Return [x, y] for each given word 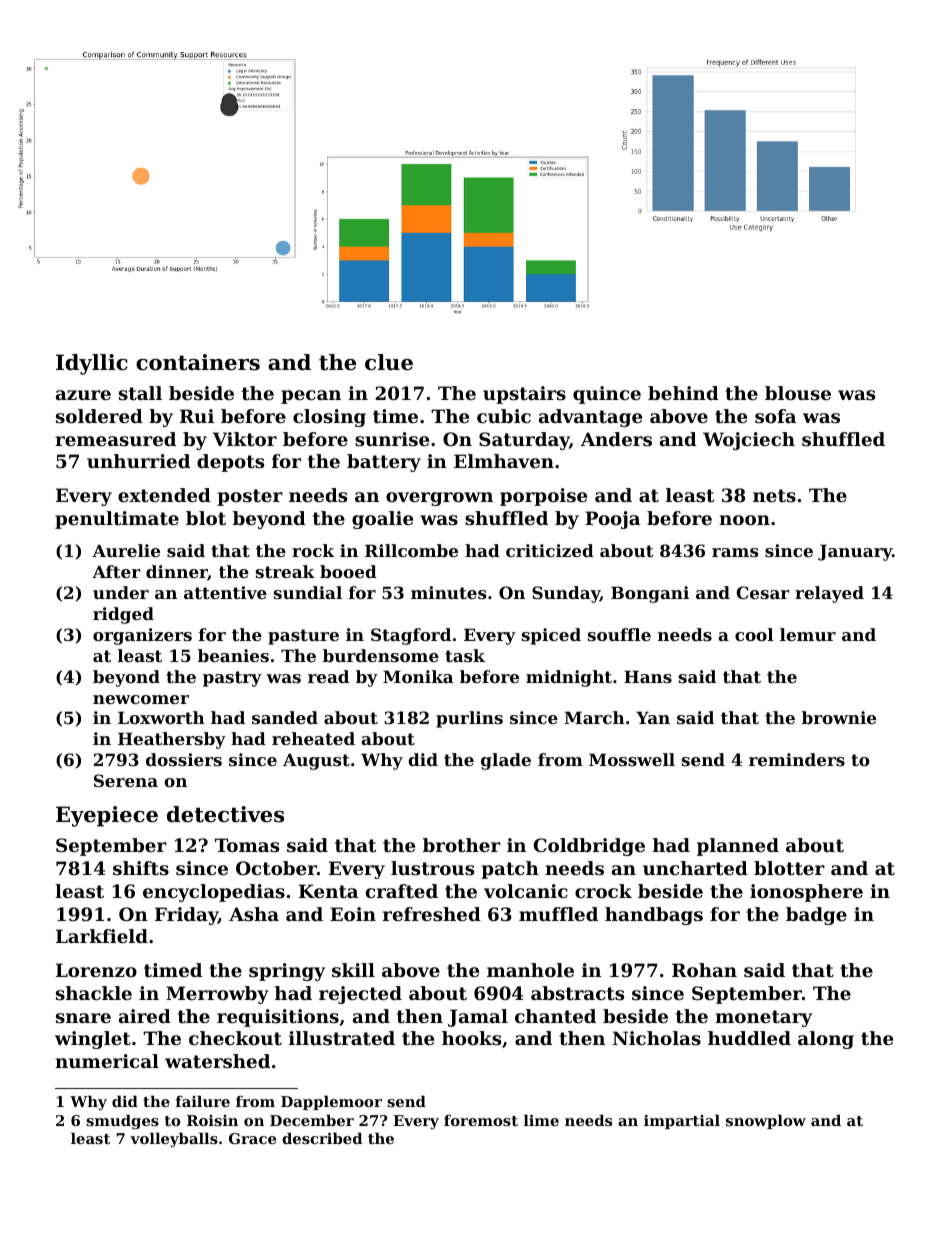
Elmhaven [504, 461]
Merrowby [217, 995]
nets [774, 495]
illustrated [342, 1038]
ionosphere [806, 893]
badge [816, 916]
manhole [530, 970]
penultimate [117, 520]
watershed [217, 1061]
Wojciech [749, 441]
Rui [197, 416]
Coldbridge [589, 847]
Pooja [612, 520]
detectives [225, 814]
